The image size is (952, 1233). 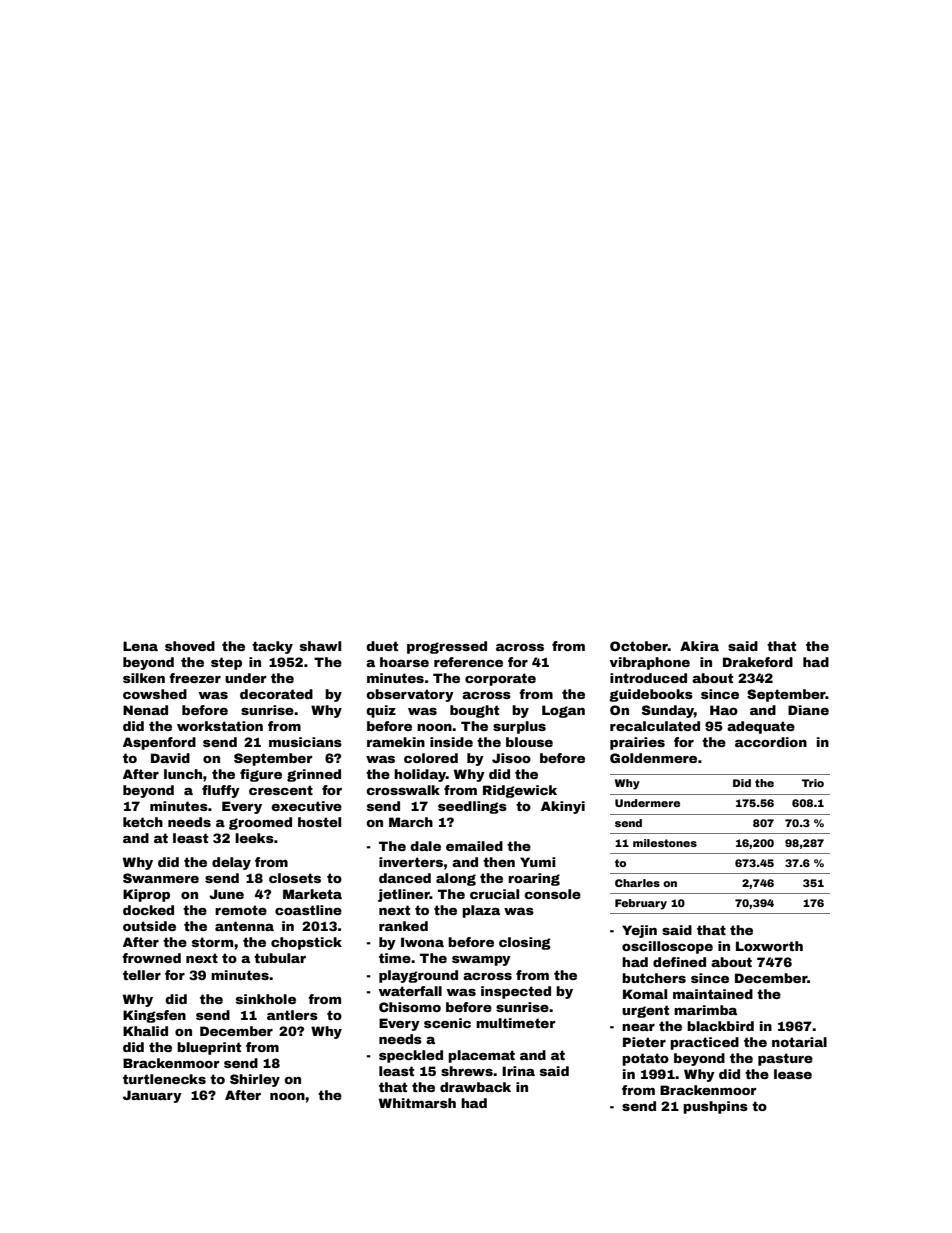 I want to click on holiday, so click(x=420, y=775).
